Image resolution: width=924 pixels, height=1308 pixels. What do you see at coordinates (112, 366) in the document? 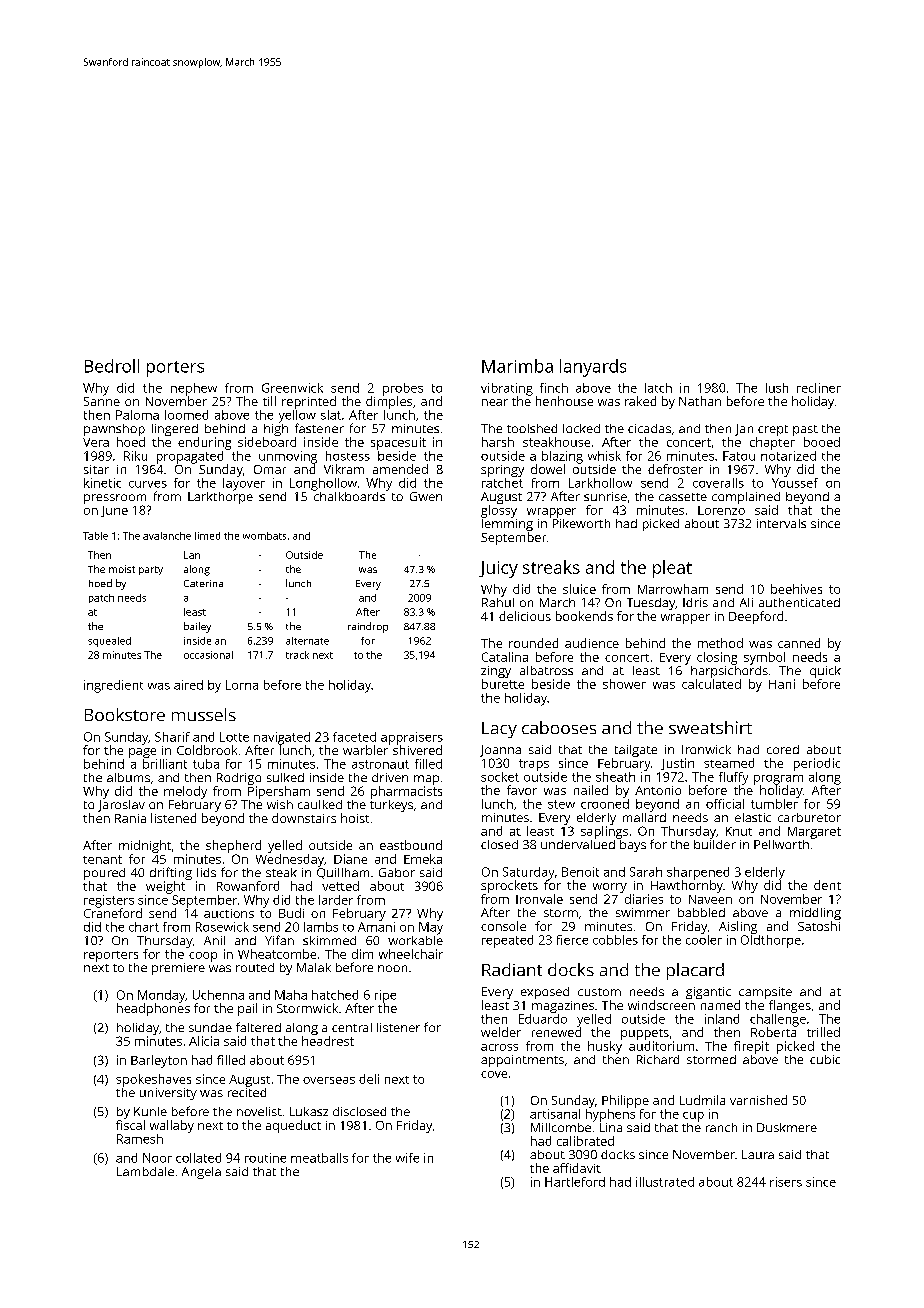
I see `Bedroll` at bounding box center [112, 366].
